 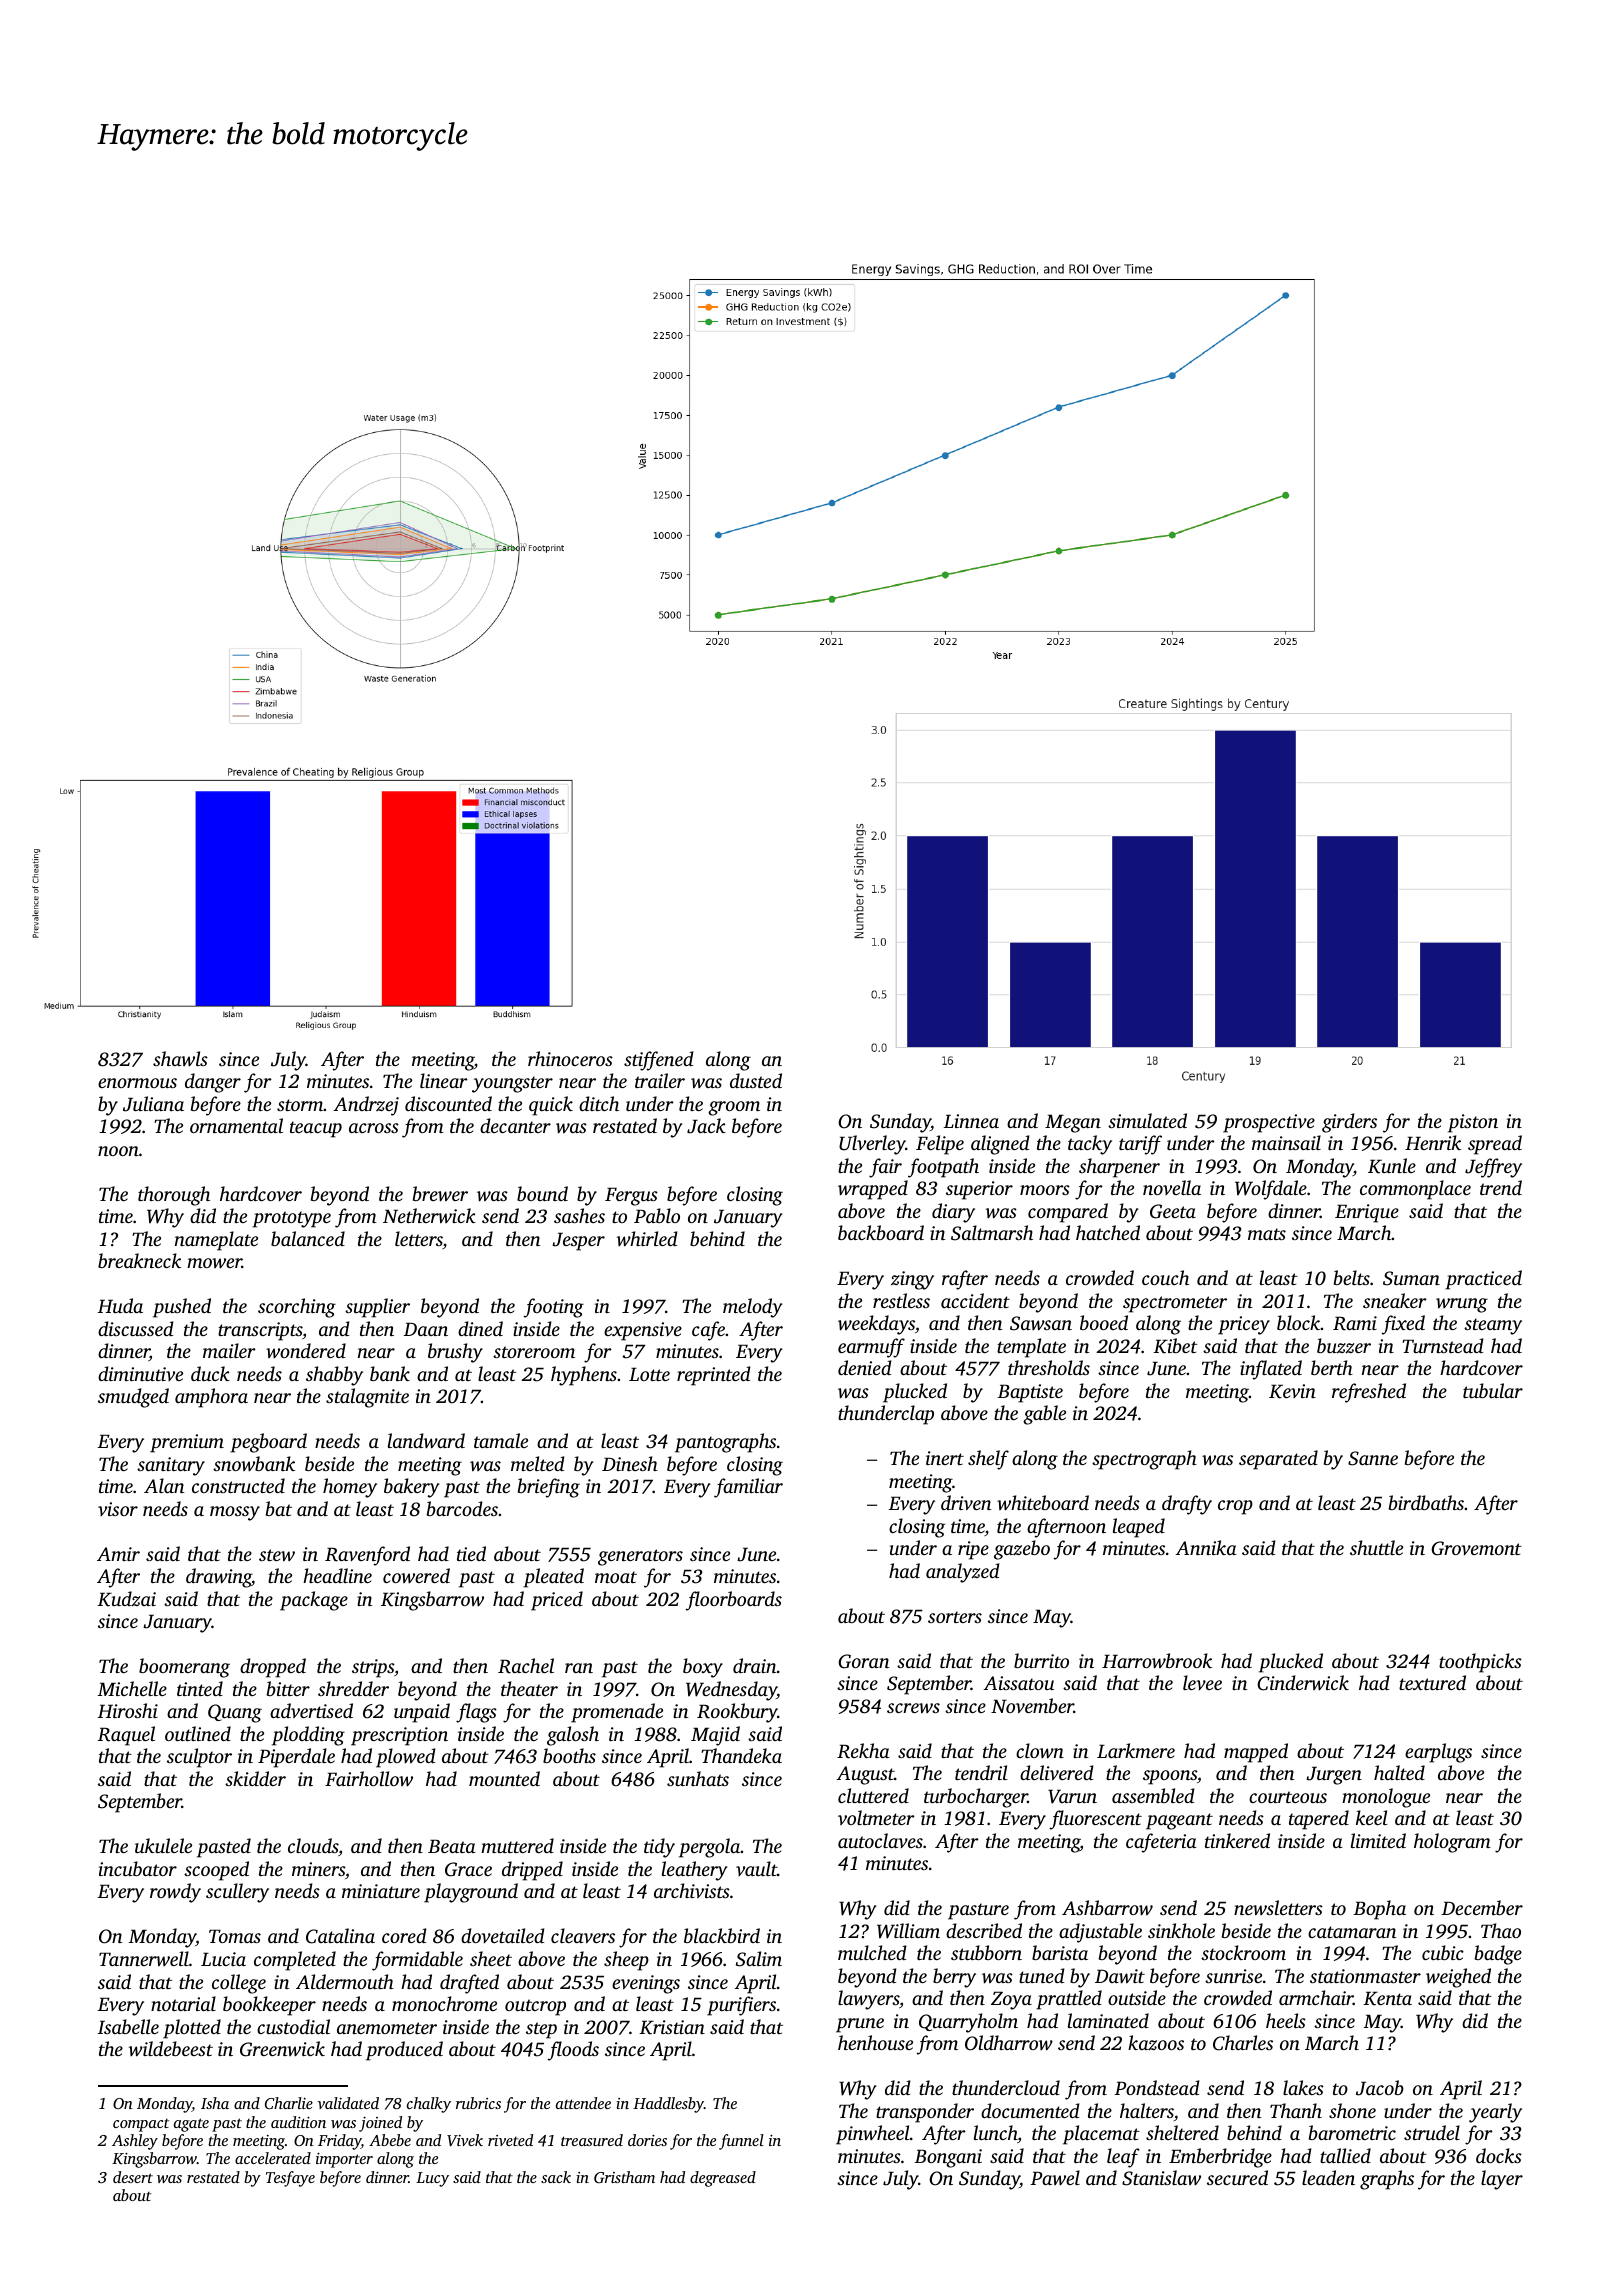 What do you see at coordinates (1040, 1751) in the document?
I see `clown` at bounding box center [1040, 1751].
